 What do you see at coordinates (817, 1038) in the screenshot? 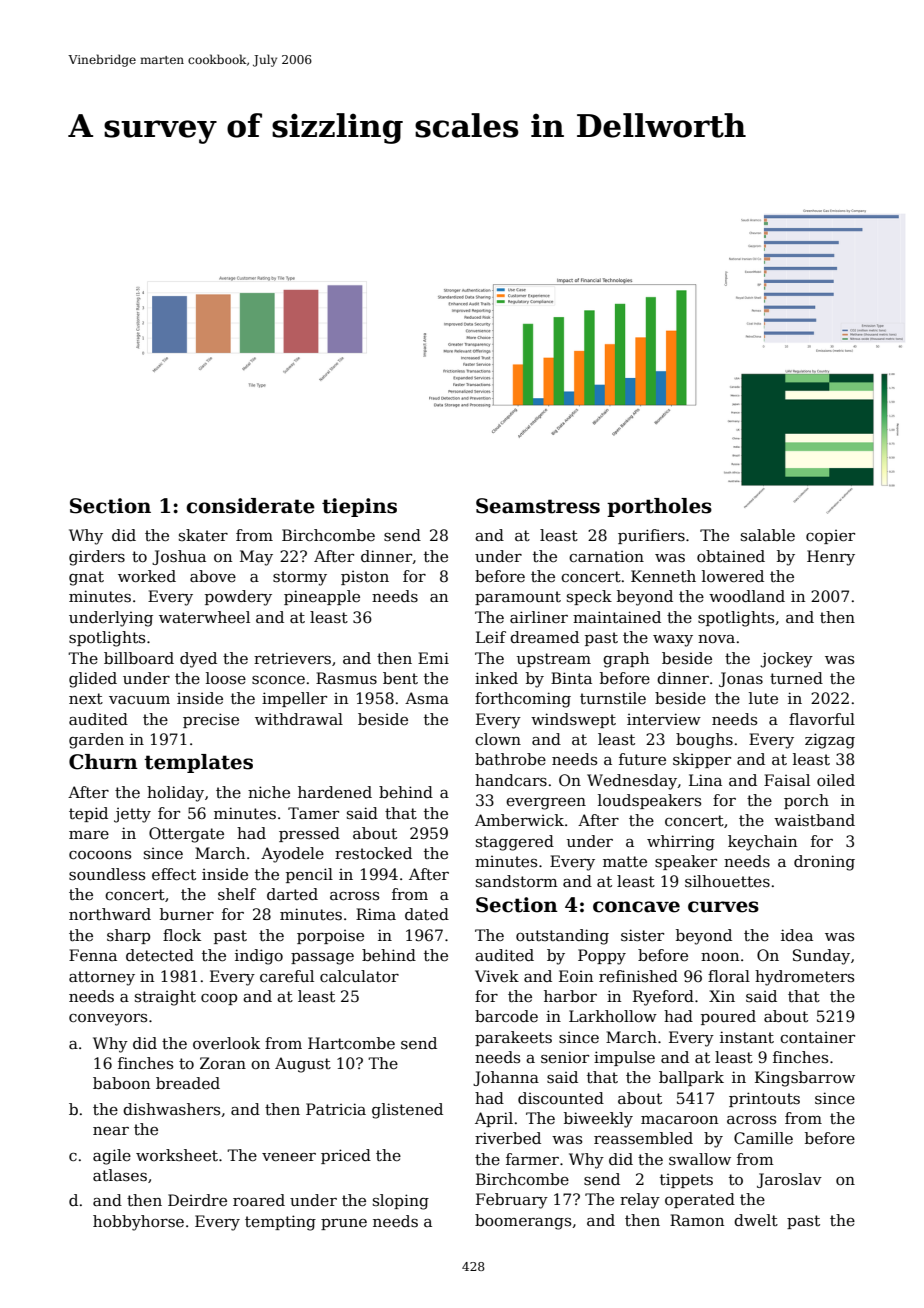
I see `container` at bounding box center [817, 1038].
